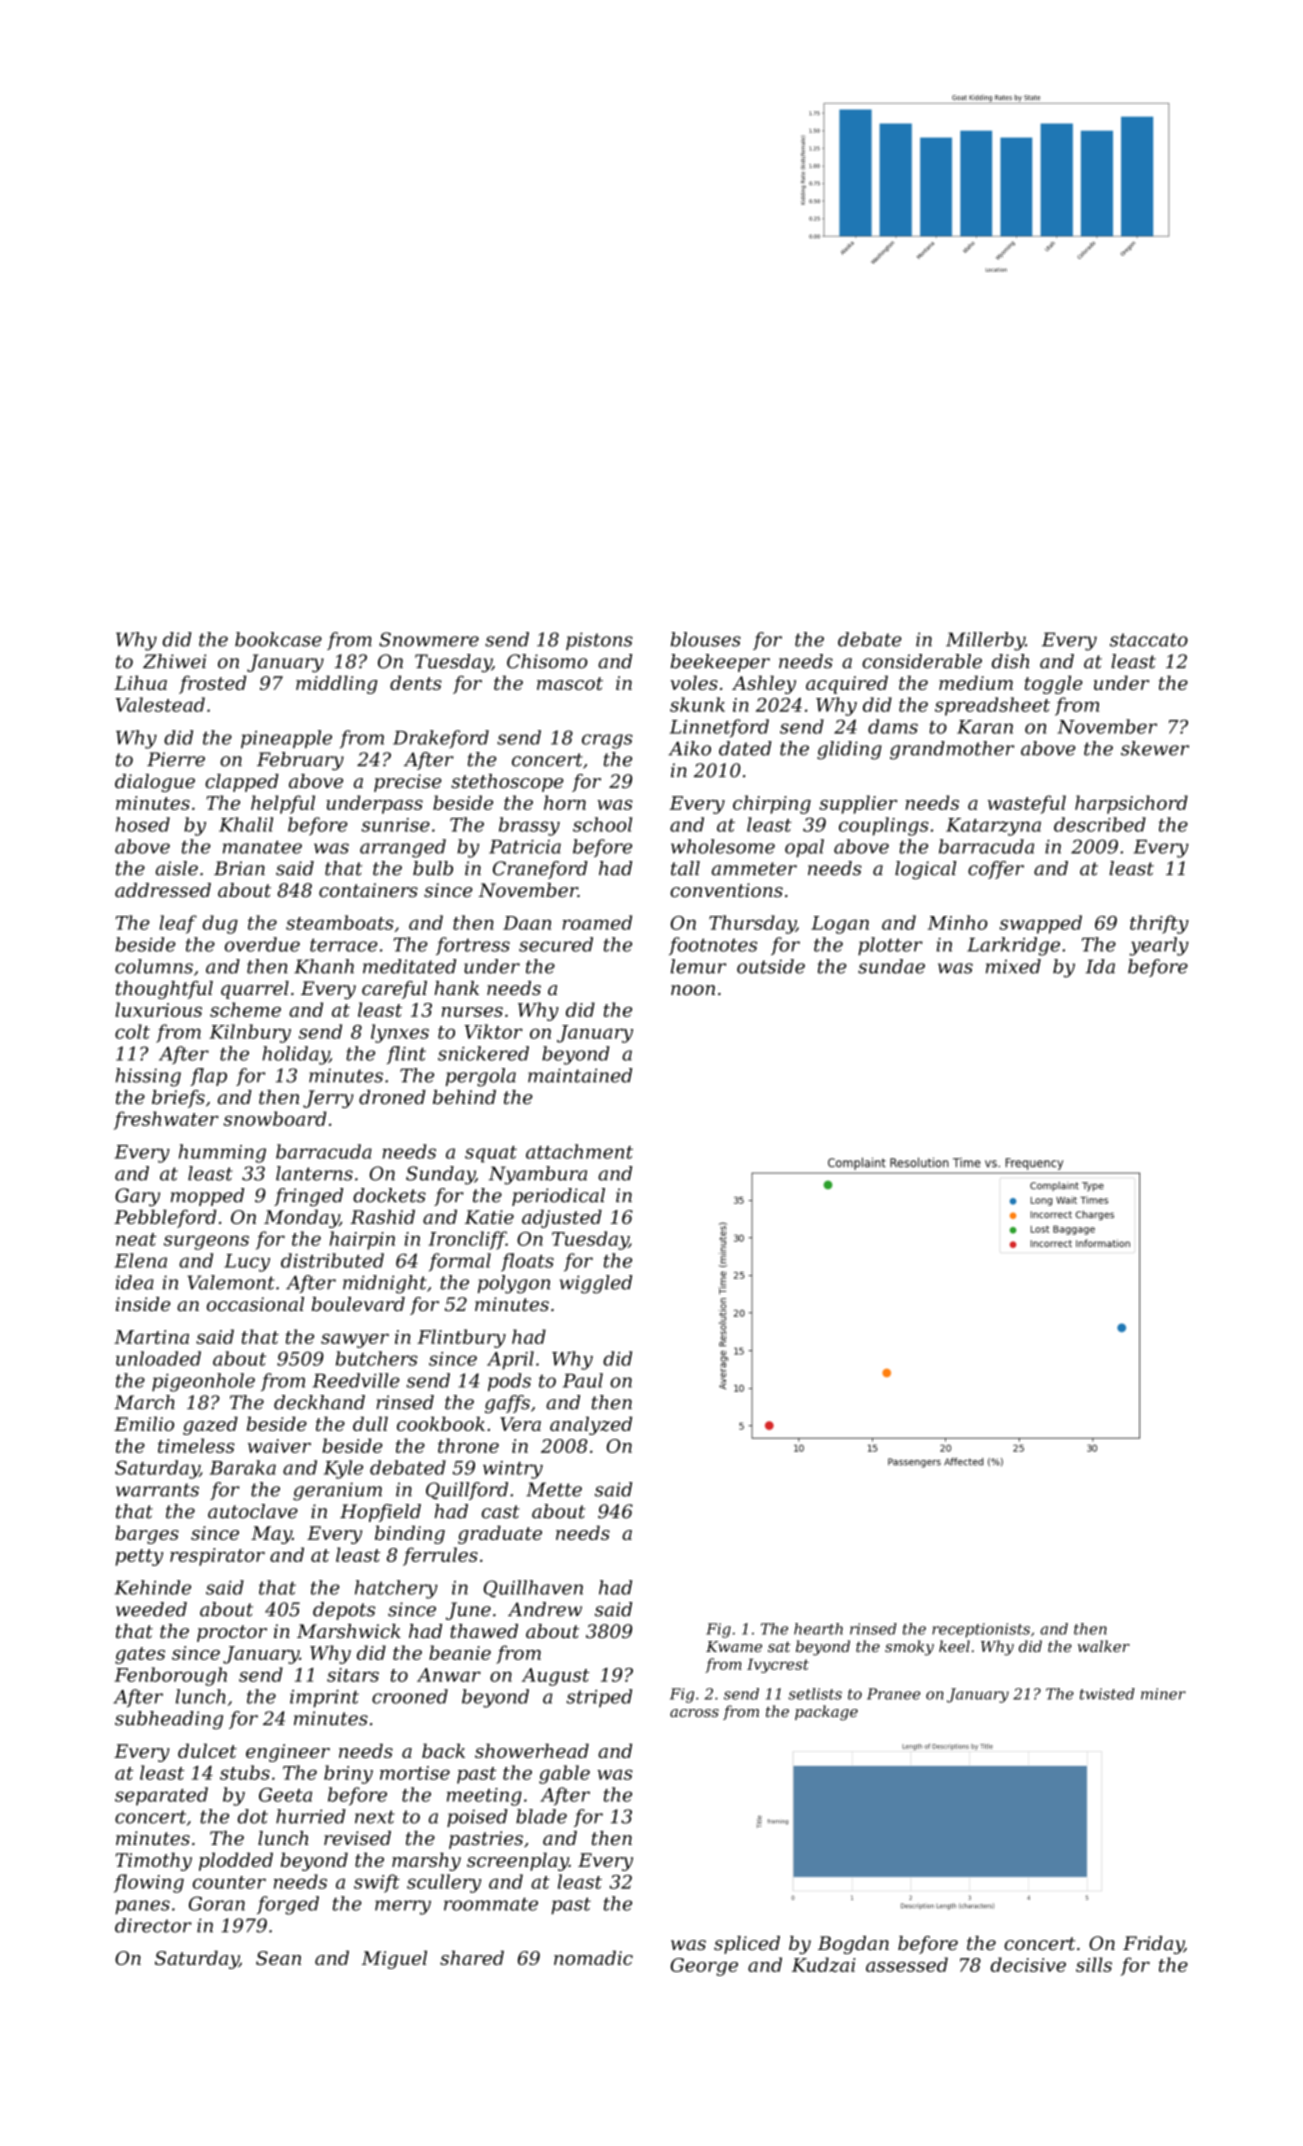 This screenshot has height=2146, width=1303. I want to click on walker, so click(1104, 1646).
